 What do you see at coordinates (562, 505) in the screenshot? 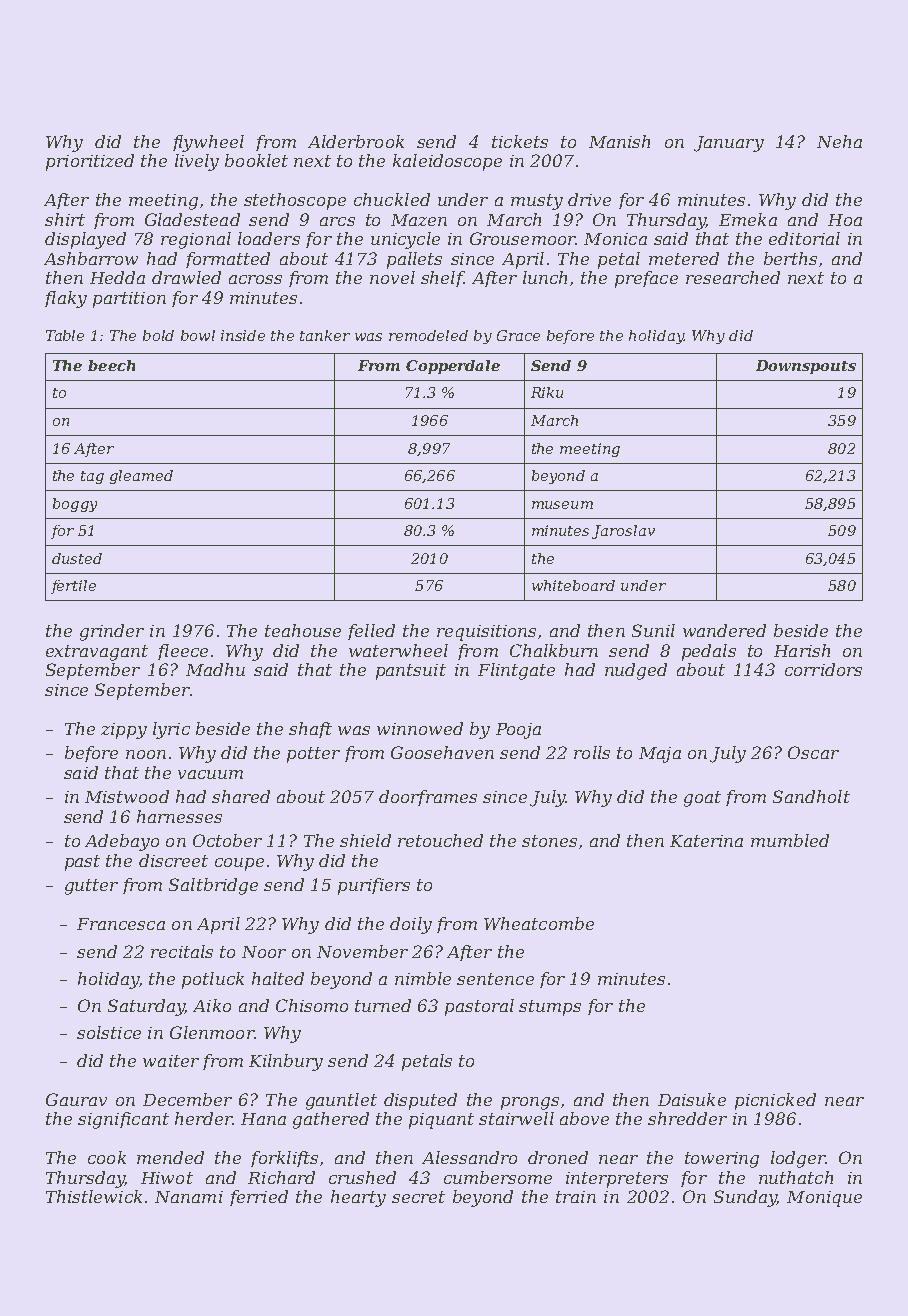
I see `museum` at bounding box center [562, 505].
